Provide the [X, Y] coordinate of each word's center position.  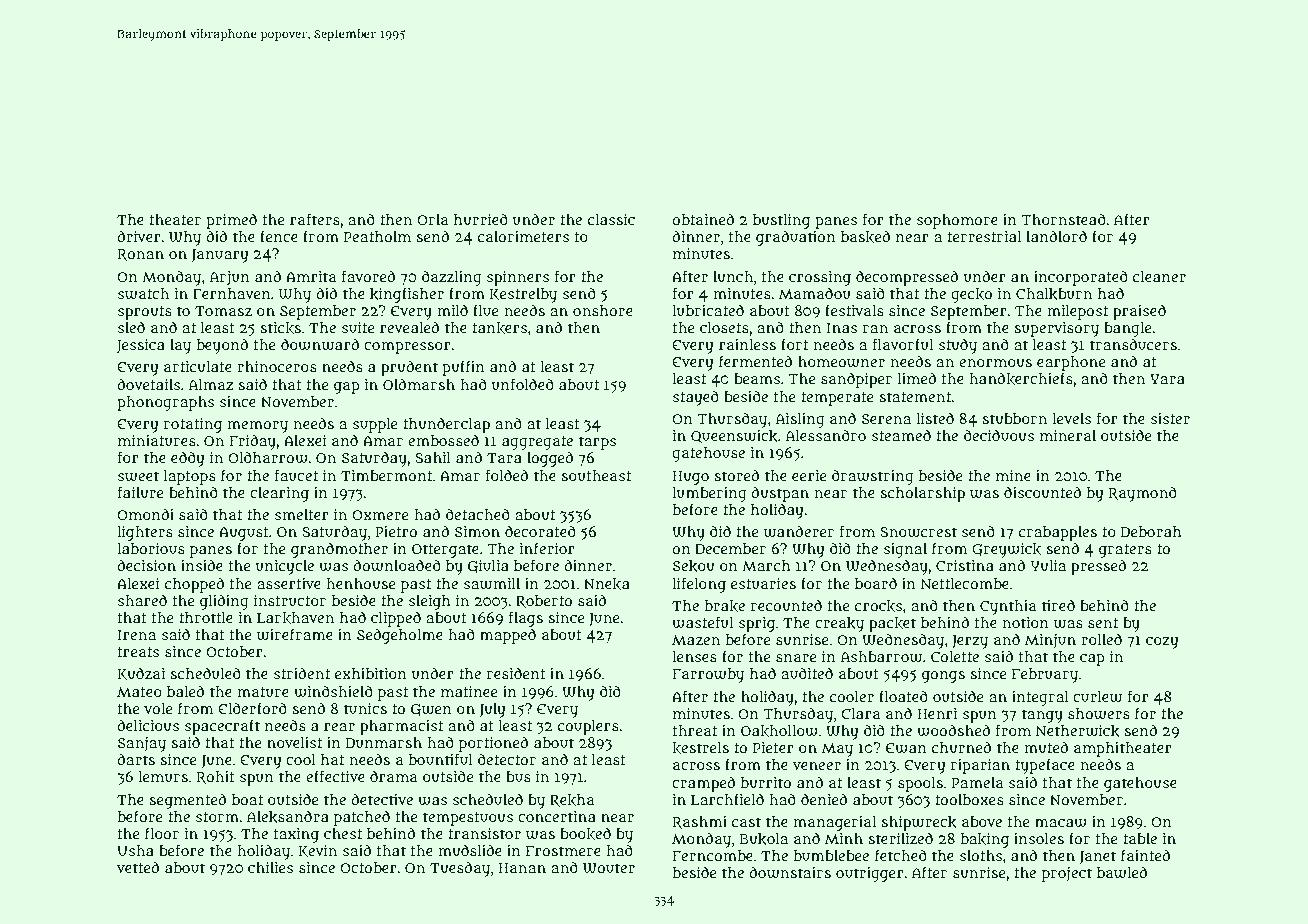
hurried [481, 219]
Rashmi [699, 822]
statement [915, 397]
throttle [206, 617]
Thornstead [1063, 219]
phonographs [165, 403]
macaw [1061, 823]
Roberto [544, 601]
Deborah [1151, 531]
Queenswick [734, 436]
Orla [432, 219]
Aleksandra [288, 816]
